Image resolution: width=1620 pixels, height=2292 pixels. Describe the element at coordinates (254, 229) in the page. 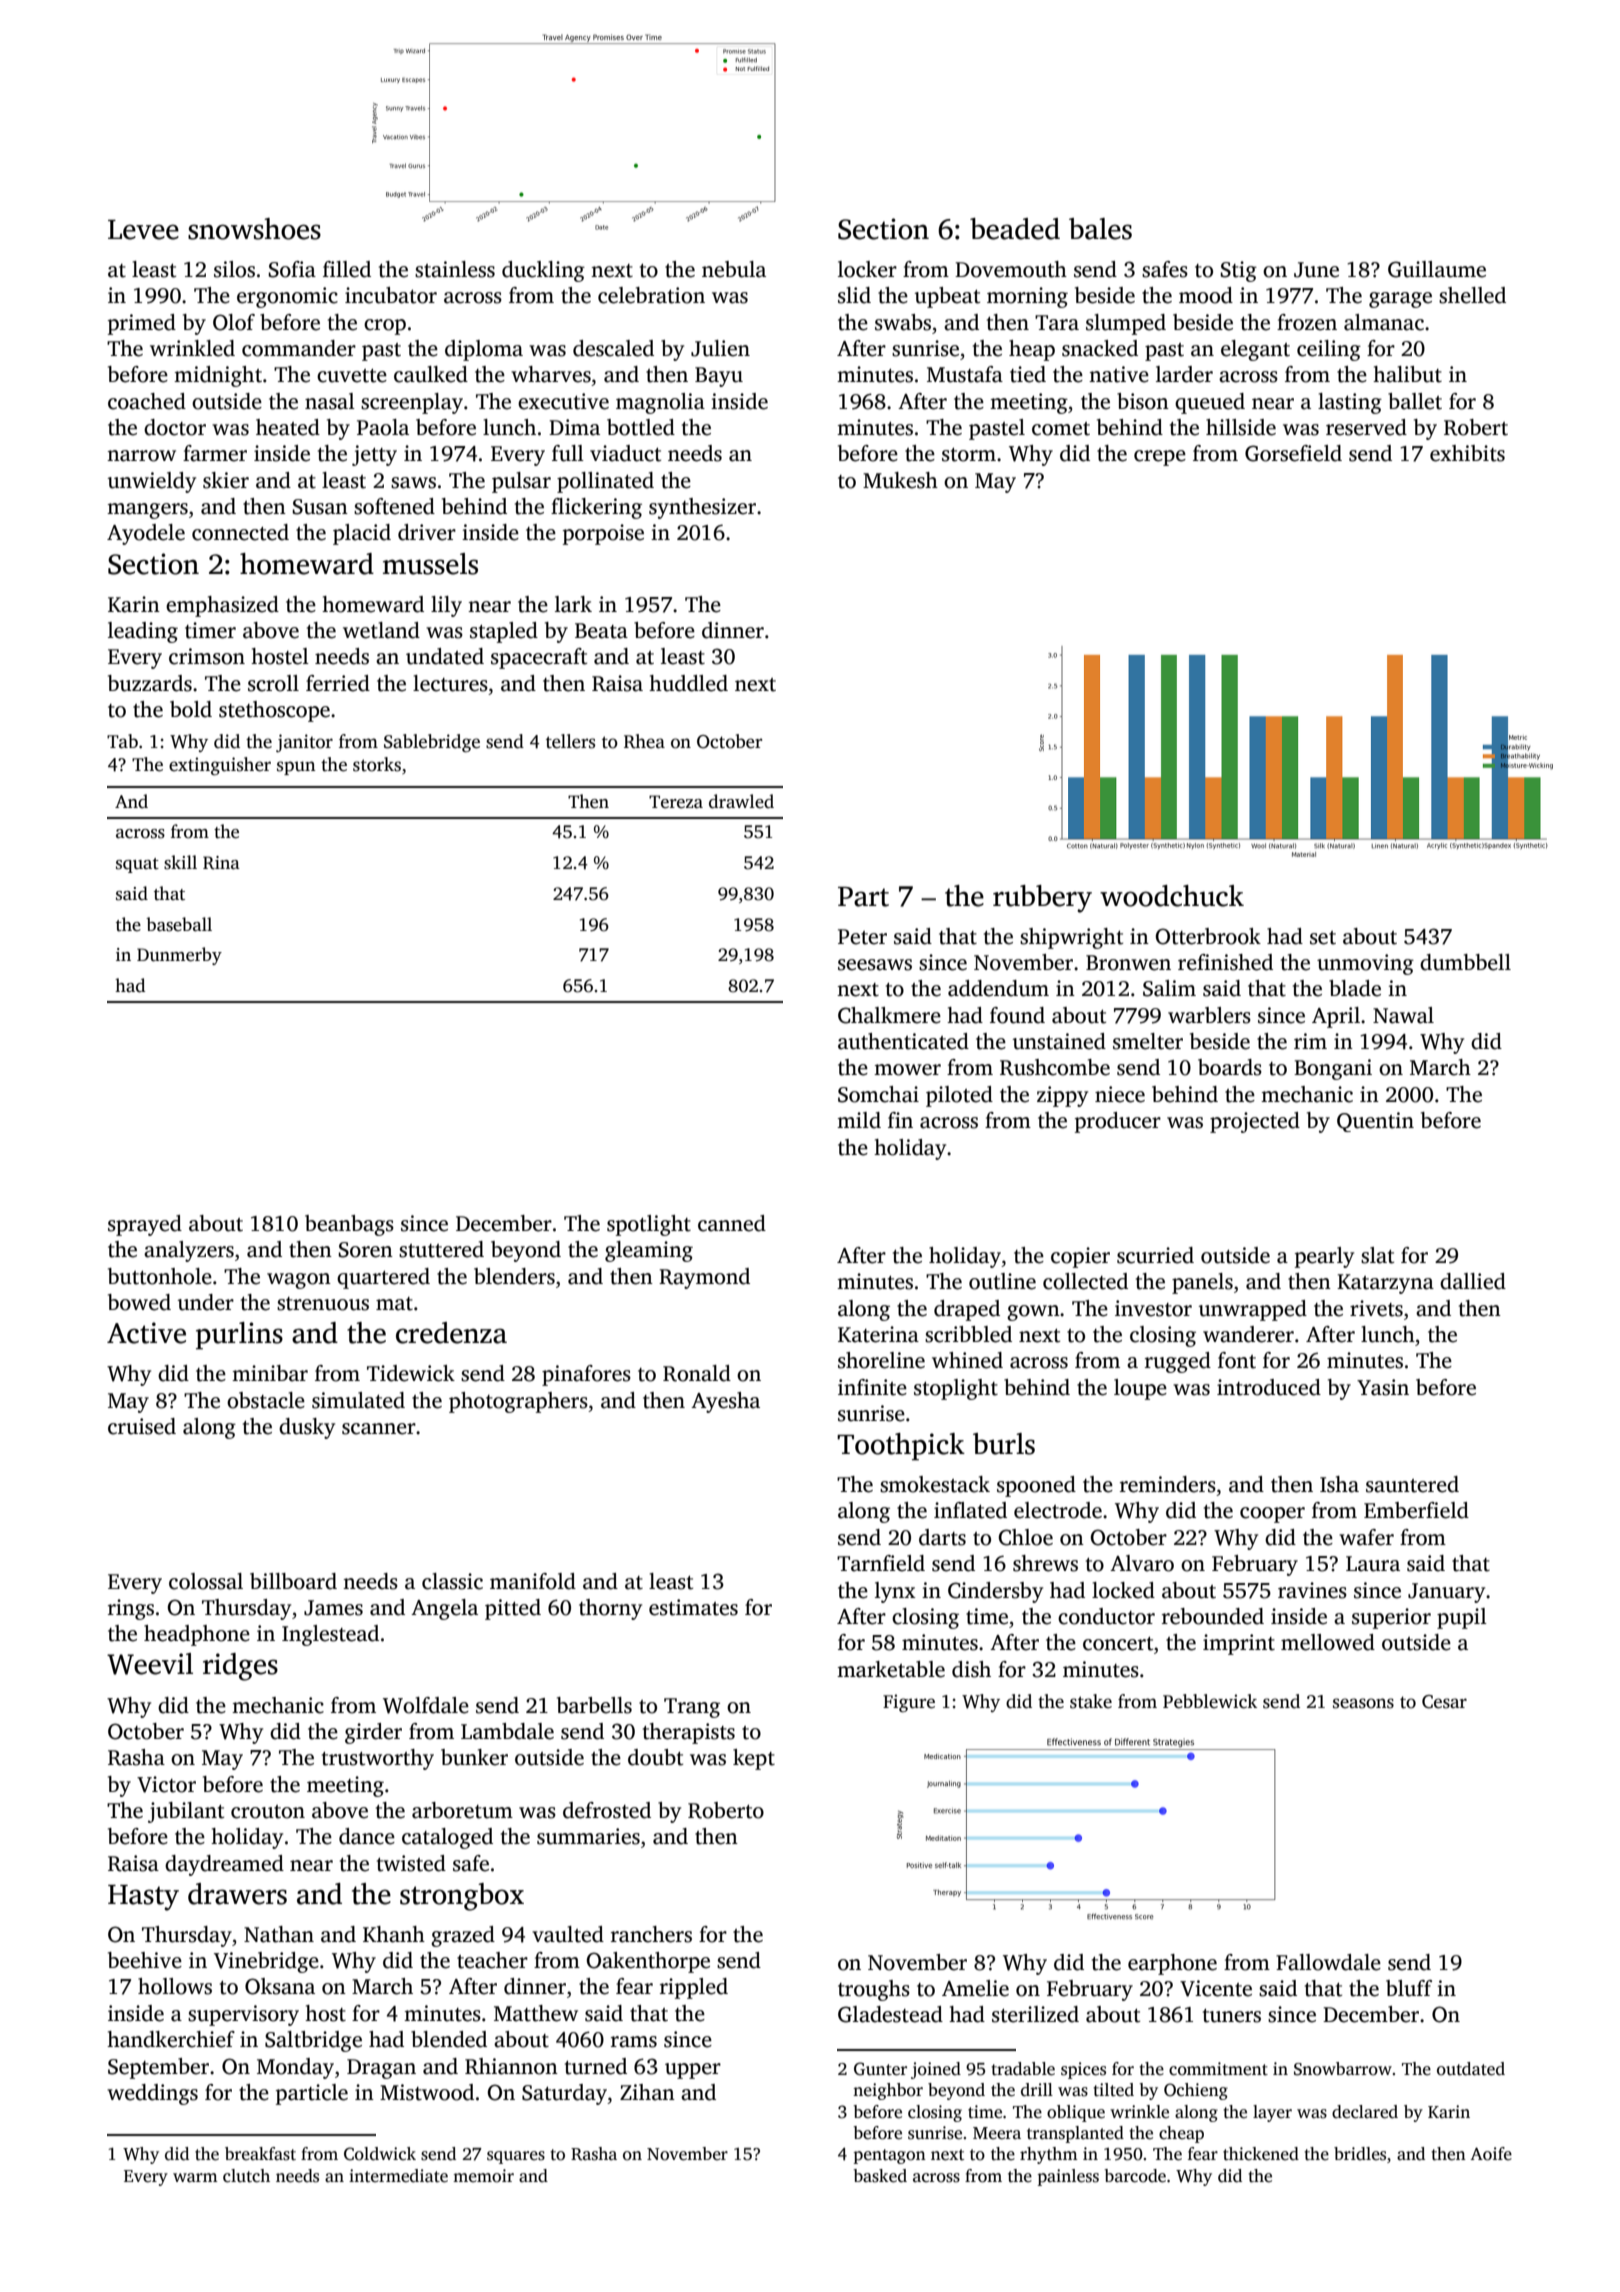

I see `snowshoes` at that location.
